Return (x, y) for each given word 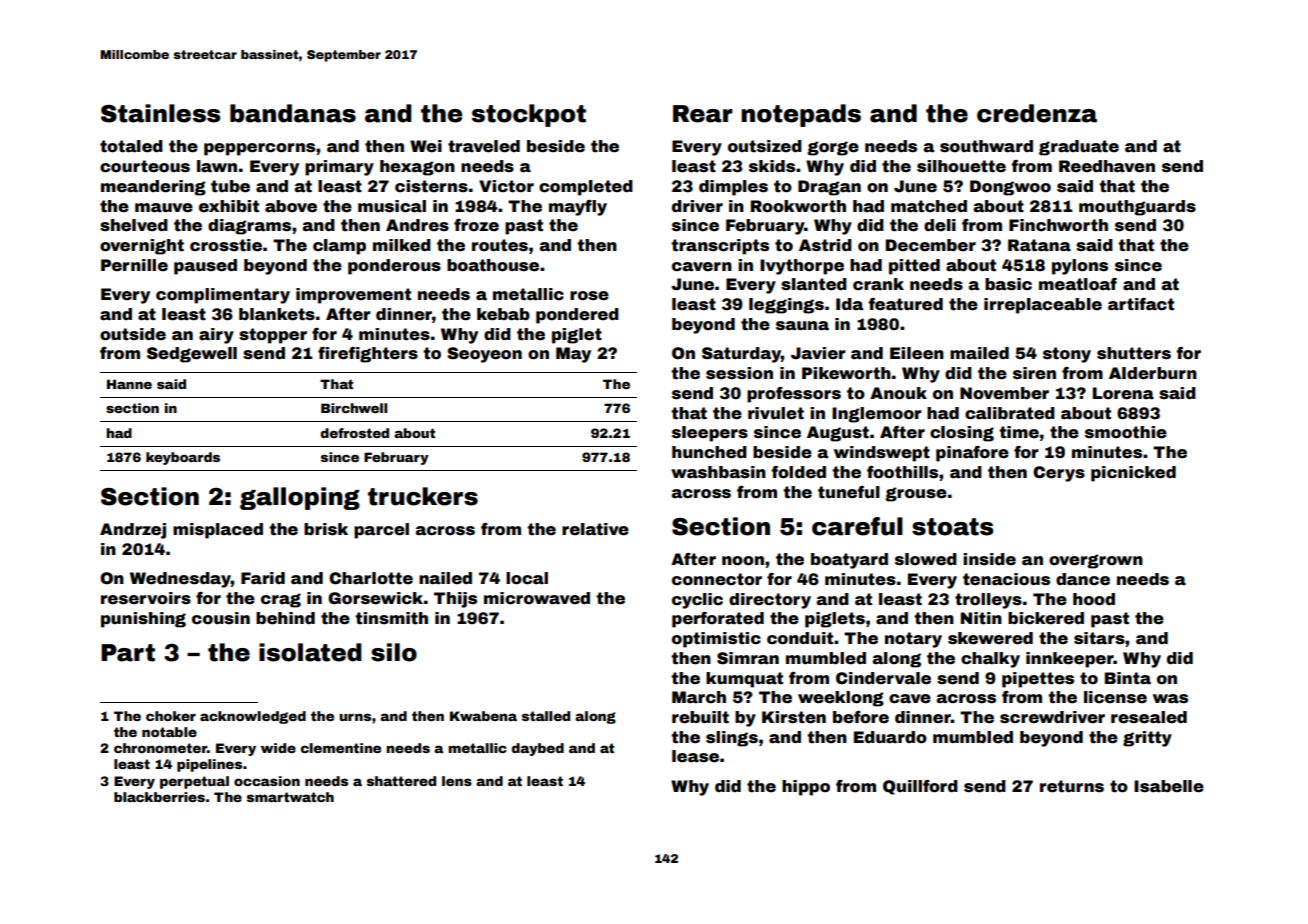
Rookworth (798, 206)
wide (278, 748)
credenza (1037, 113)
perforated (718, 620)
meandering (153, 188)
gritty (1147, 739)
